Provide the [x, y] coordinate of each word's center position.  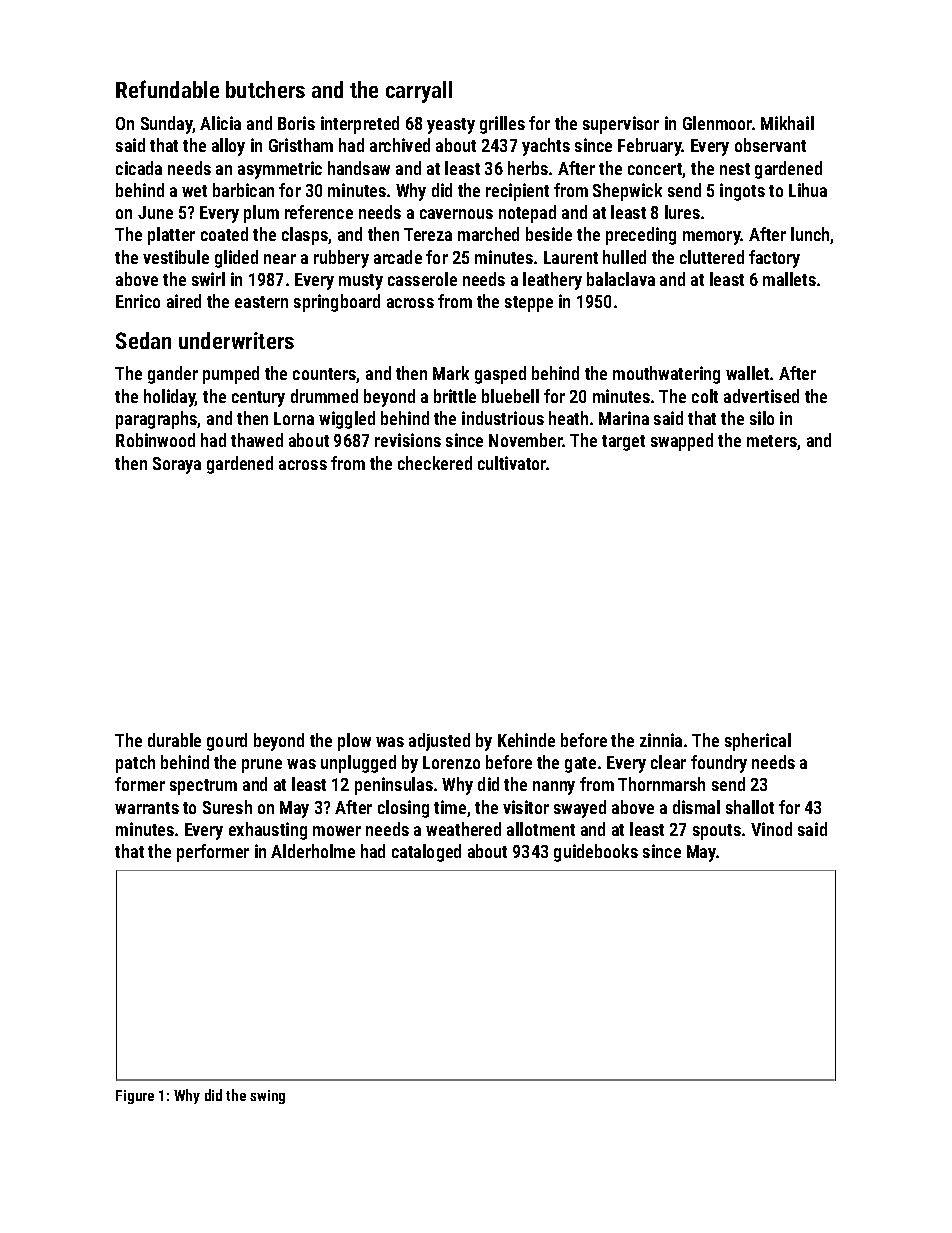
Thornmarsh [661, 784]
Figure [135, 1097]
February [650, 147]
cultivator [512, 463]
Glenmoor [717, 123]
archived [400, 145]
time [450, 807]
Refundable [167, 89]
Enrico [138, 301]
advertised [761, 396]
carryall [419, 92]
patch [135, 764]
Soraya [177, 465]
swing [267, 1097]
